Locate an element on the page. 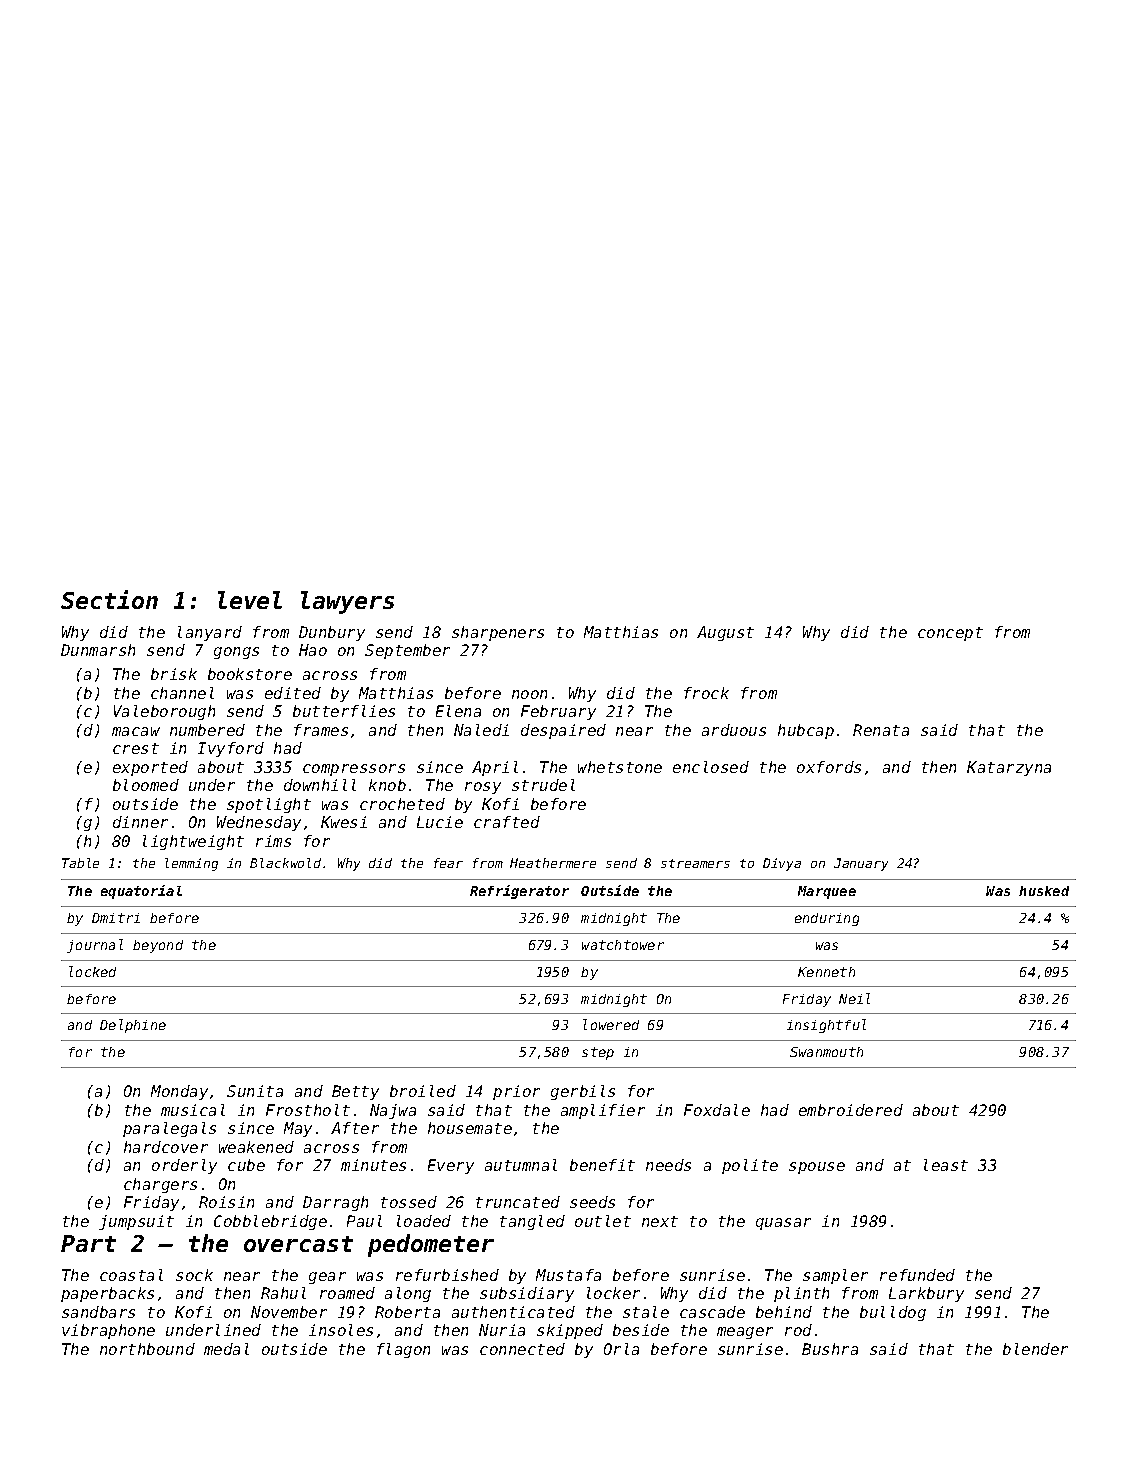  northbound is located at coordinates (147, 1349).
